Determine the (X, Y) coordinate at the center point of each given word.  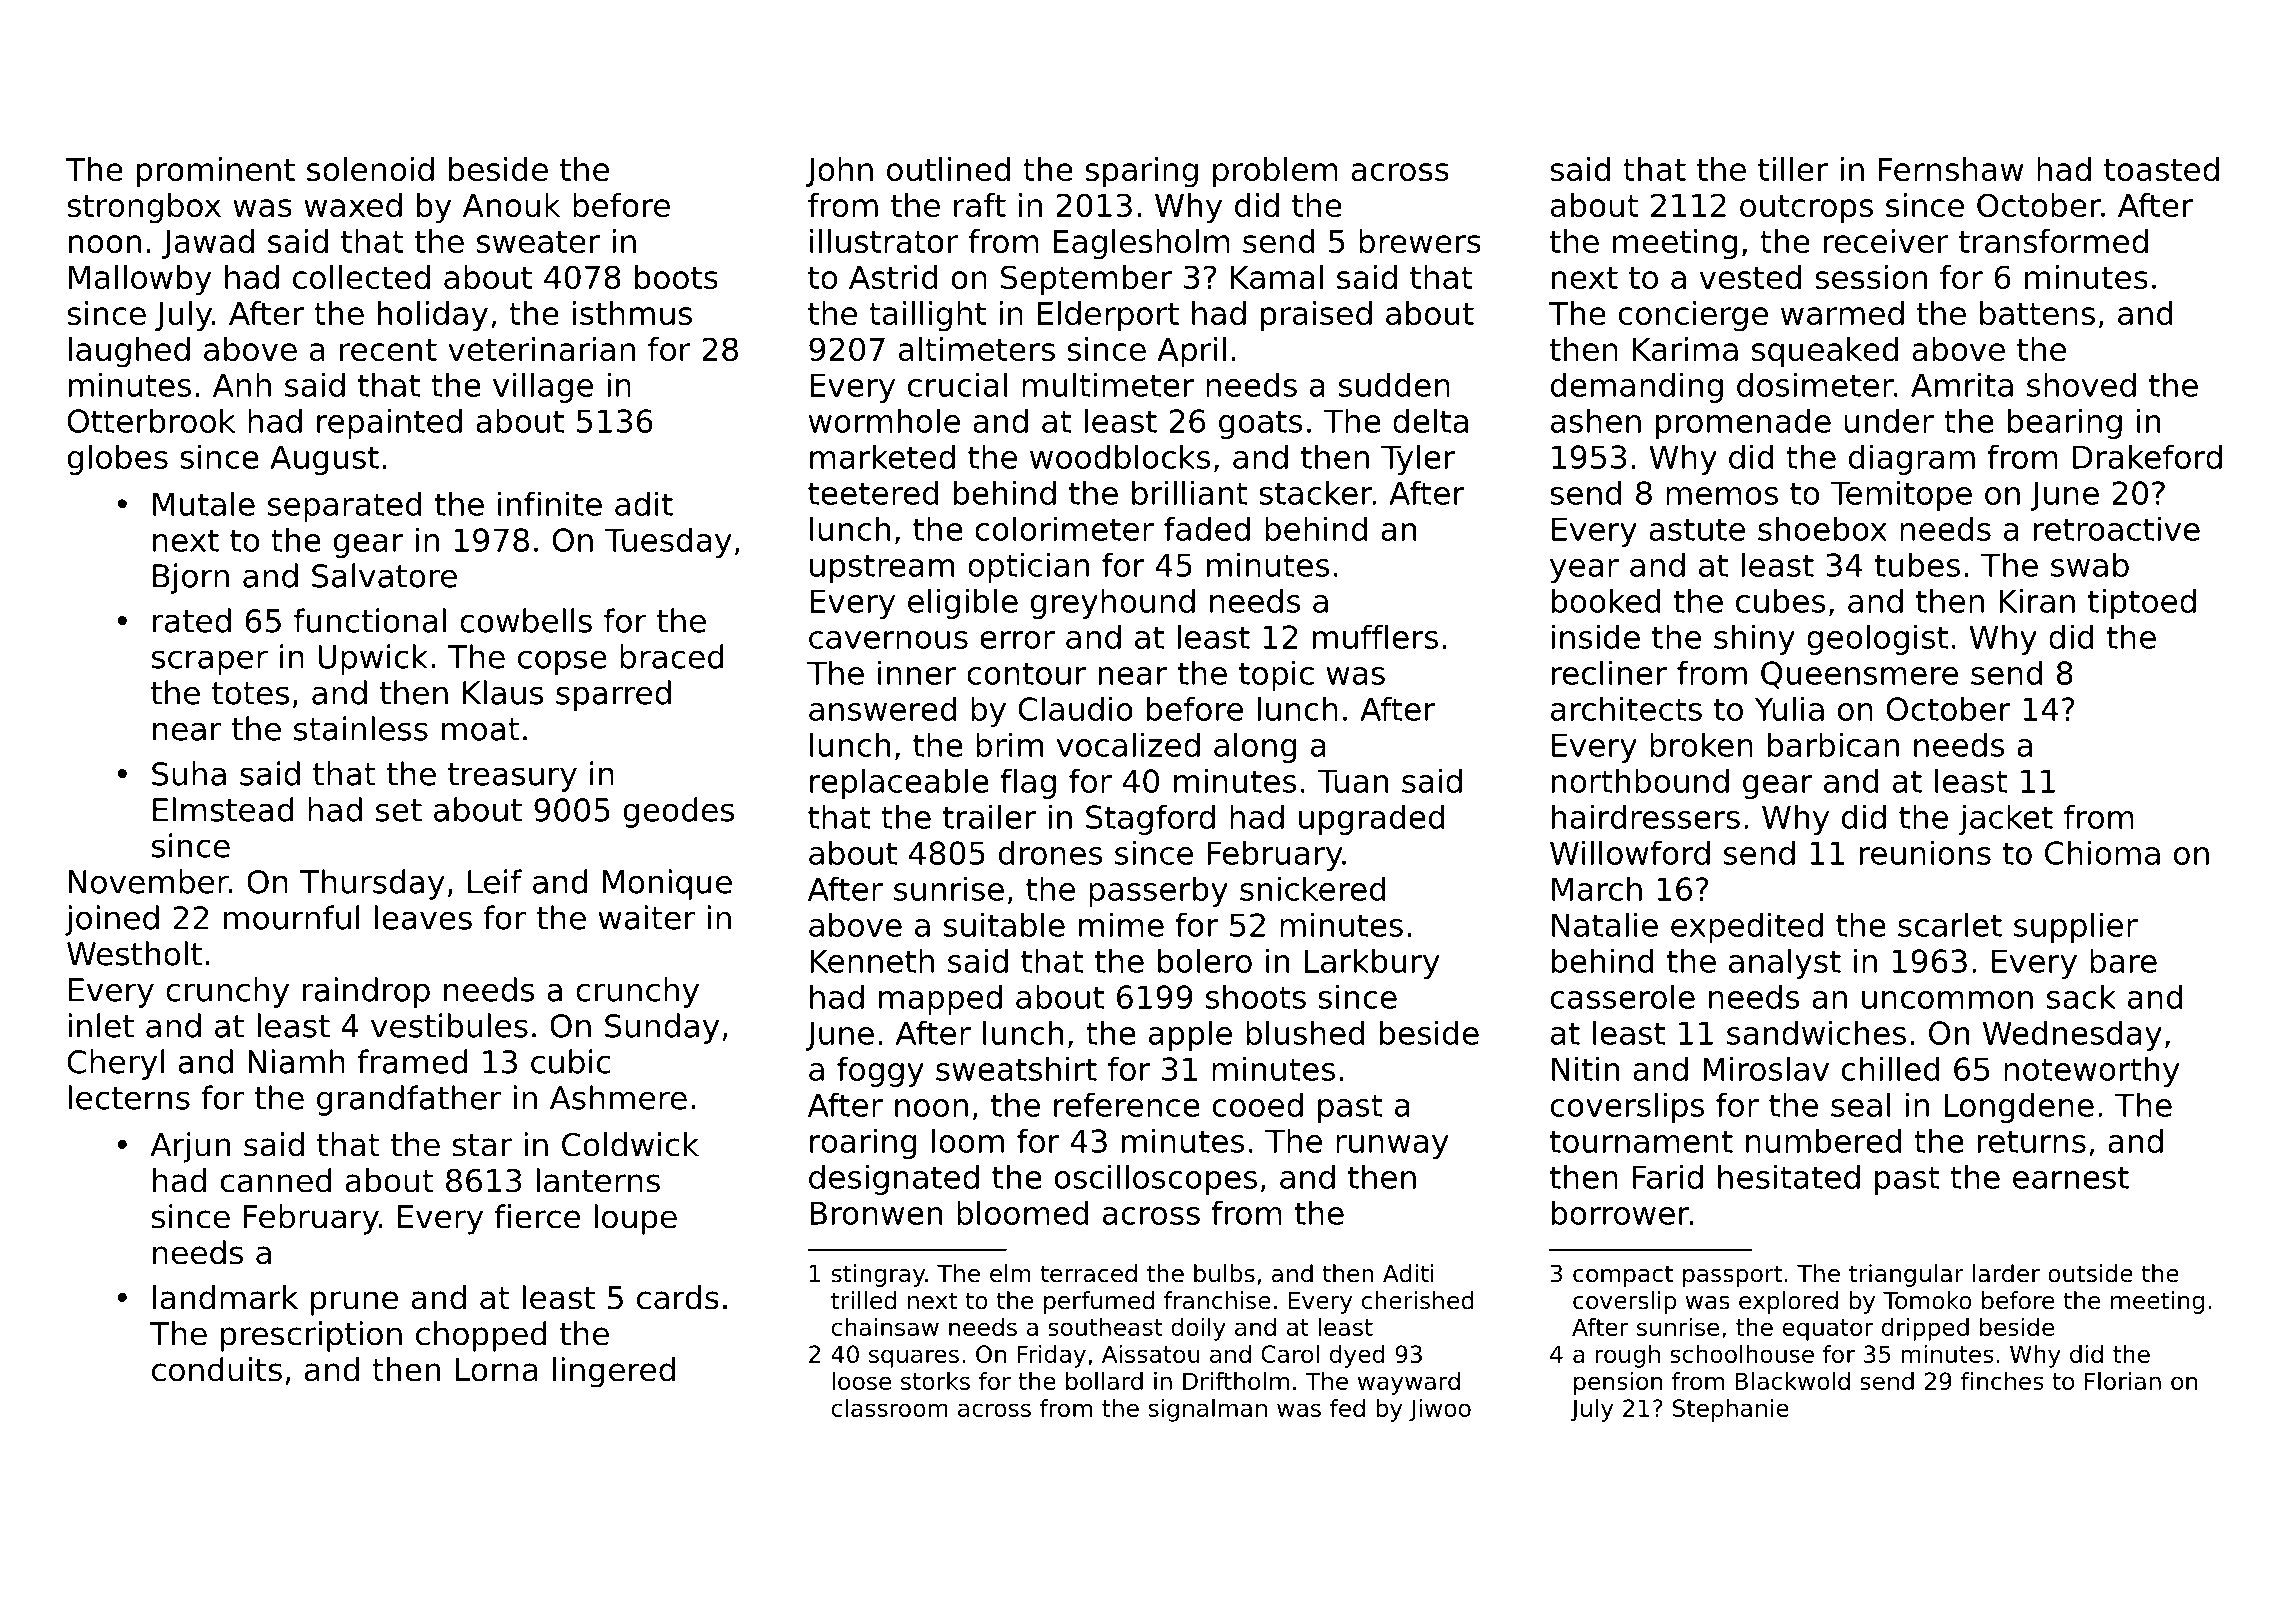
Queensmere (1859, 675)
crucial (957, 384)
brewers (1420, 241)
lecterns (129, 1097)
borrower (1621, 1212)
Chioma (2102, 852)
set (399, 810)
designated (894, 1179)
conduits (217, 1369)
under (1889, 420)
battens (2037, 313)
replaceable (899, 783)
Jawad (208, 244)
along (1255, 747)
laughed (129, 352)
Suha (189, 773)
